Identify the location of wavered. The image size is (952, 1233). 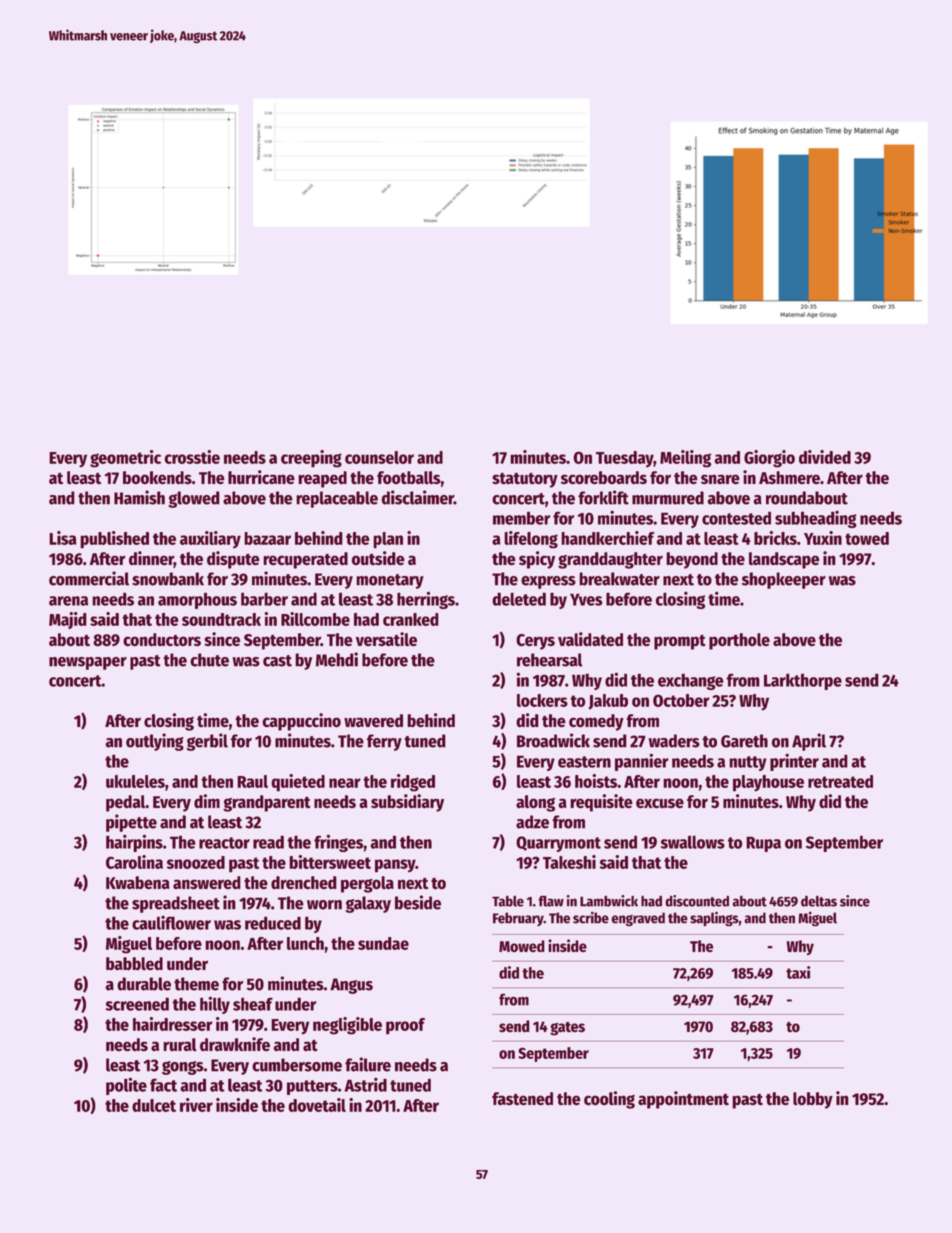
(373, 721).
